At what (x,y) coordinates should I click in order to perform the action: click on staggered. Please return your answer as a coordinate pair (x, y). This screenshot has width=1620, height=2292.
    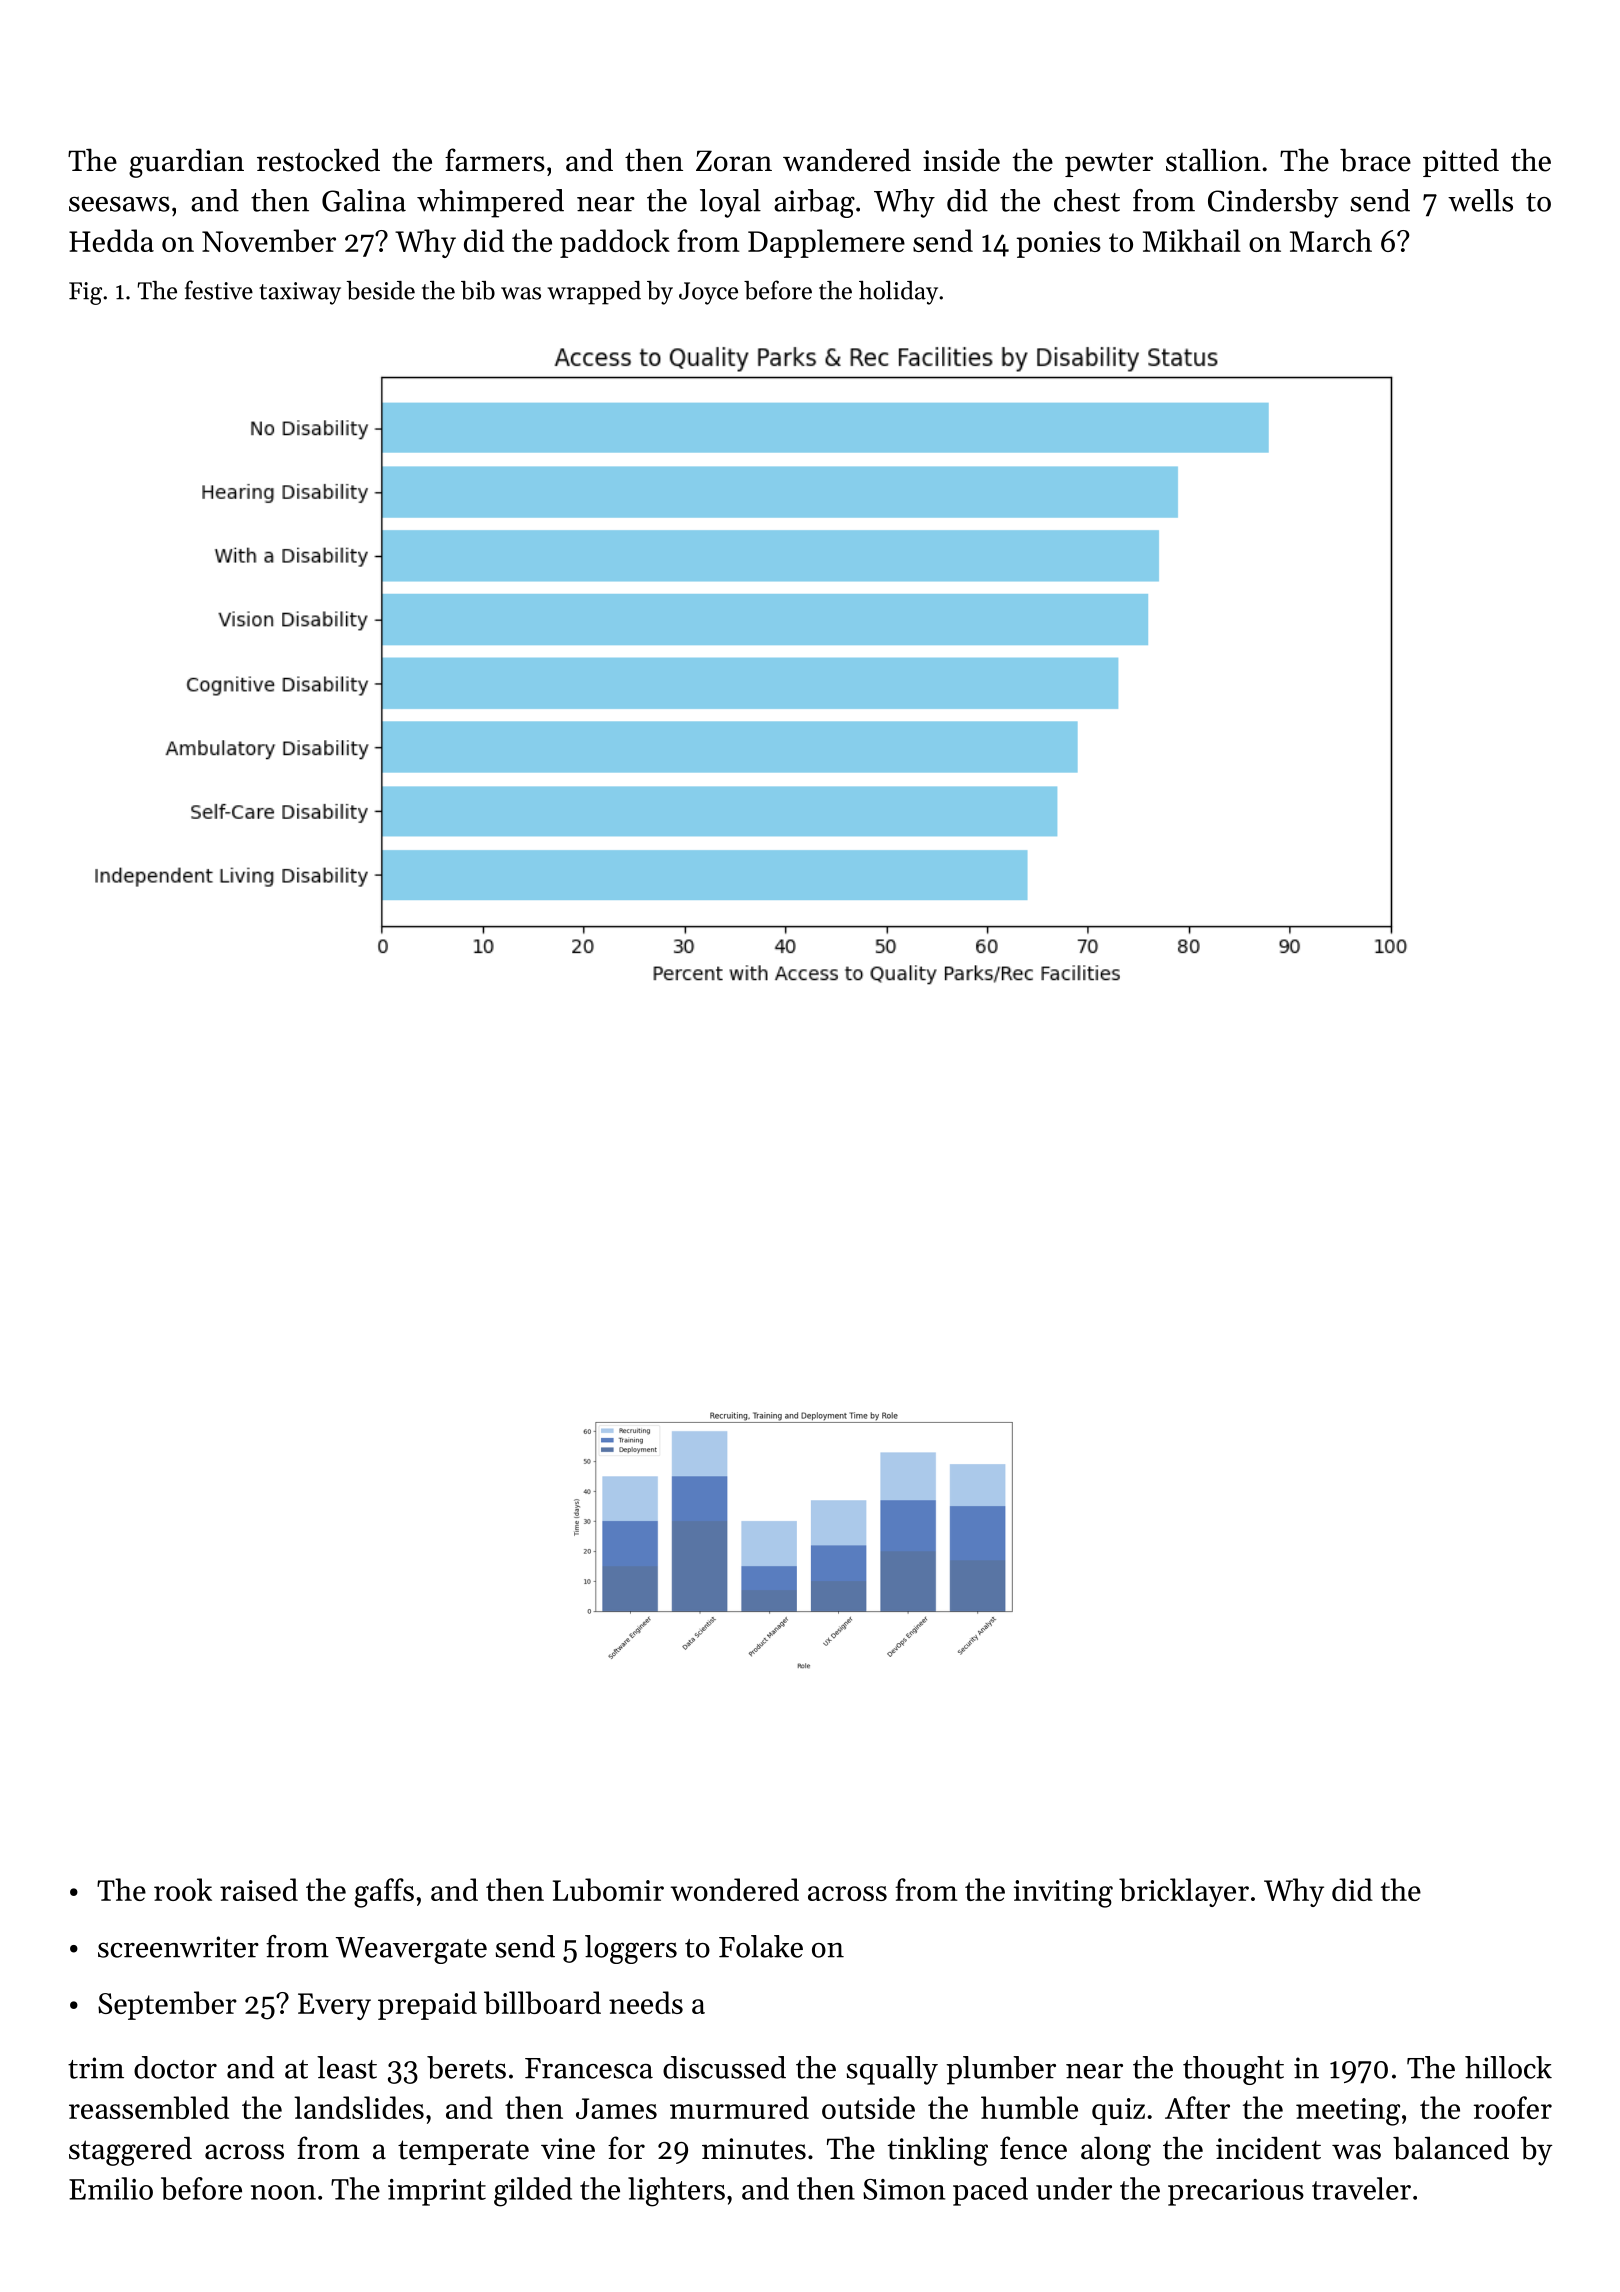
    Looking at the image, I should click on (130, 2151).
